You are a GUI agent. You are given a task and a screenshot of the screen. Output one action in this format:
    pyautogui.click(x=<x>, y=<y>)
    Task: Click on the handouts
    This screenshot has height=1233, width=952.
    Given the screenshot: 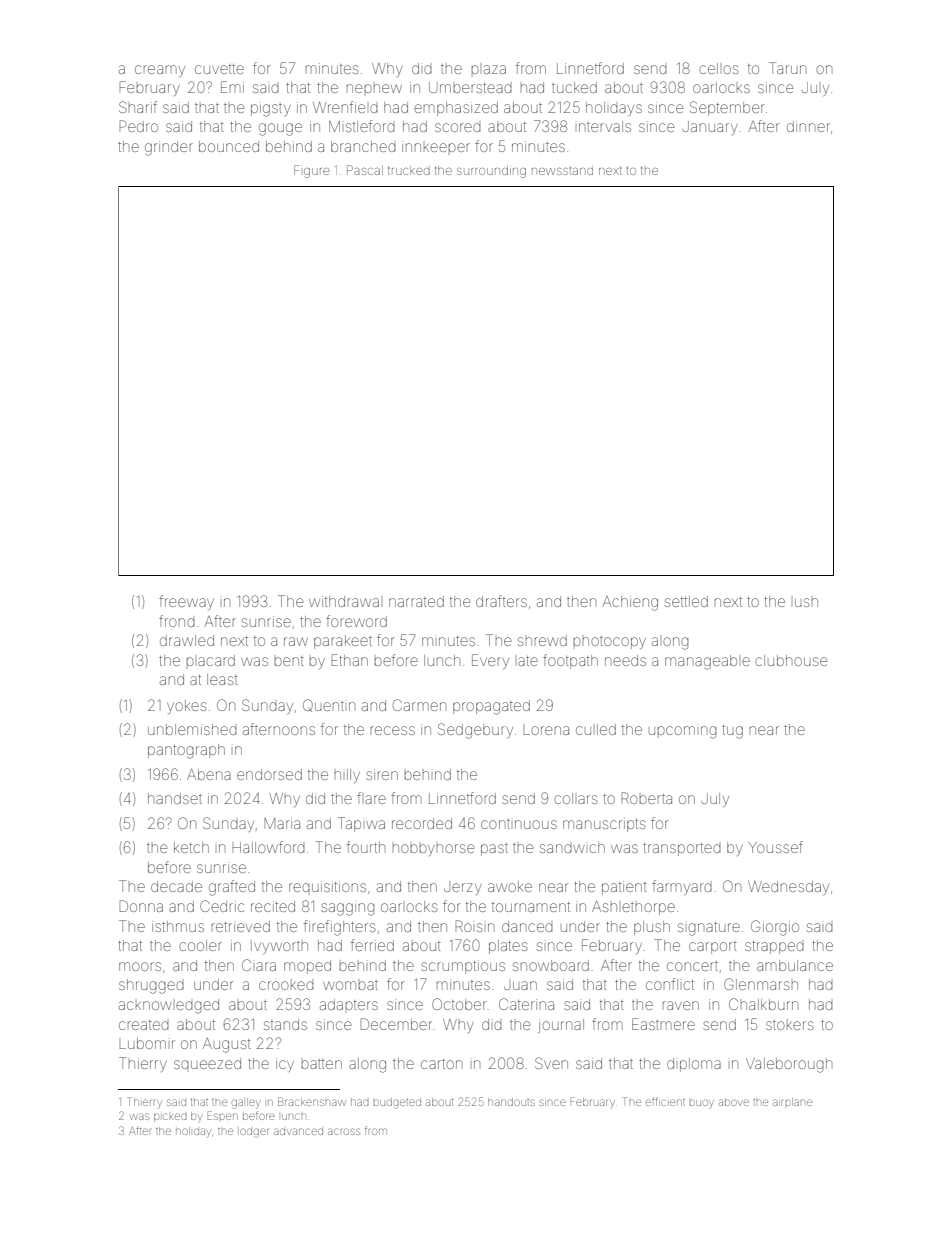 What is the action you would take?
    pyautogui.click(x=511, y=1102)
